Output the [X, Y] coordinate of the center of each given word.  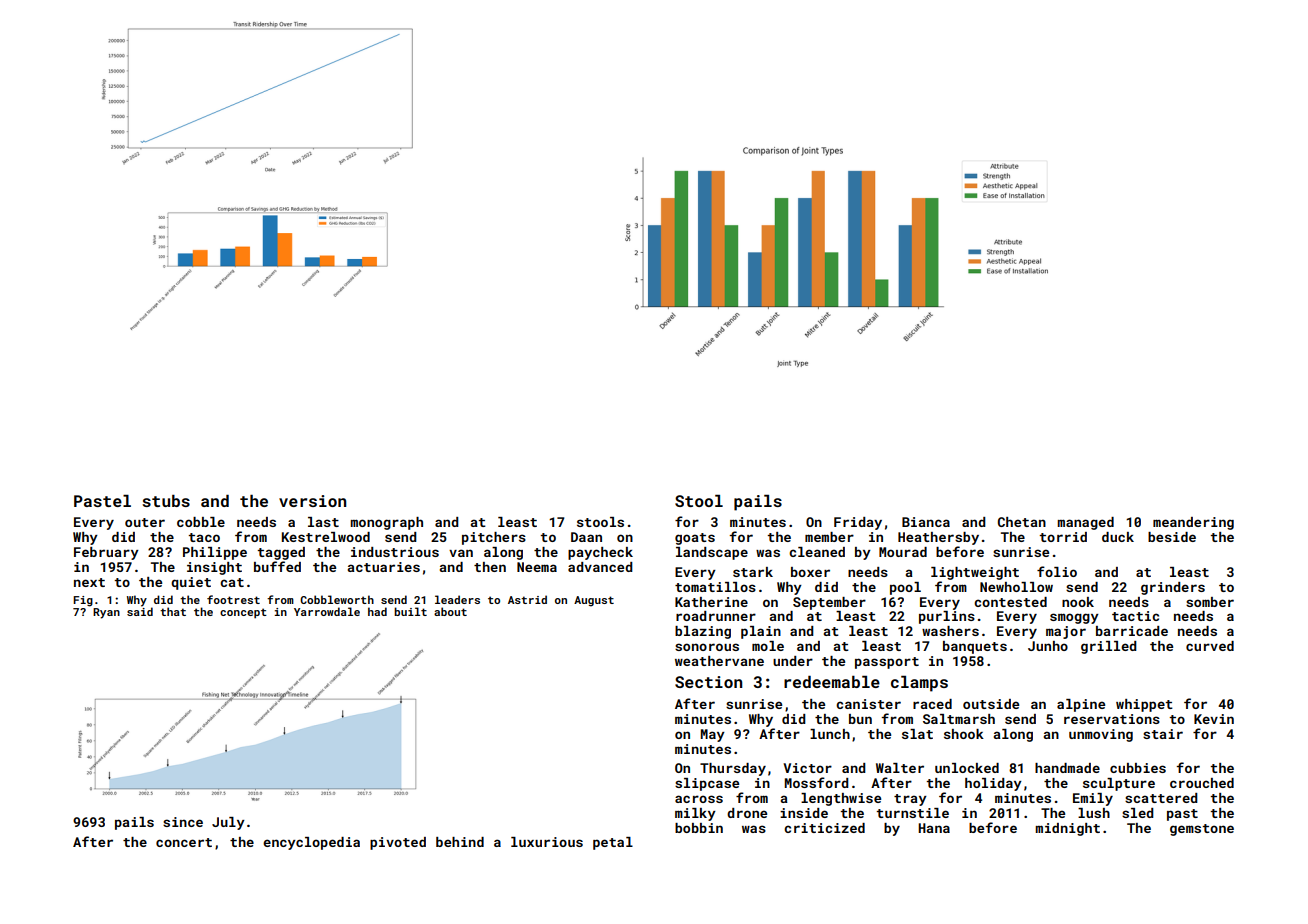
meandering [1193, 523]
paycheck [600, 553]
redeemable [832, 682]
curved [1210, 646]
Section [708, 682]
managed [1085, 523]
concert [184, 842]
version [312, 501]
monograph [386, 523]
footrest [233, 599]
